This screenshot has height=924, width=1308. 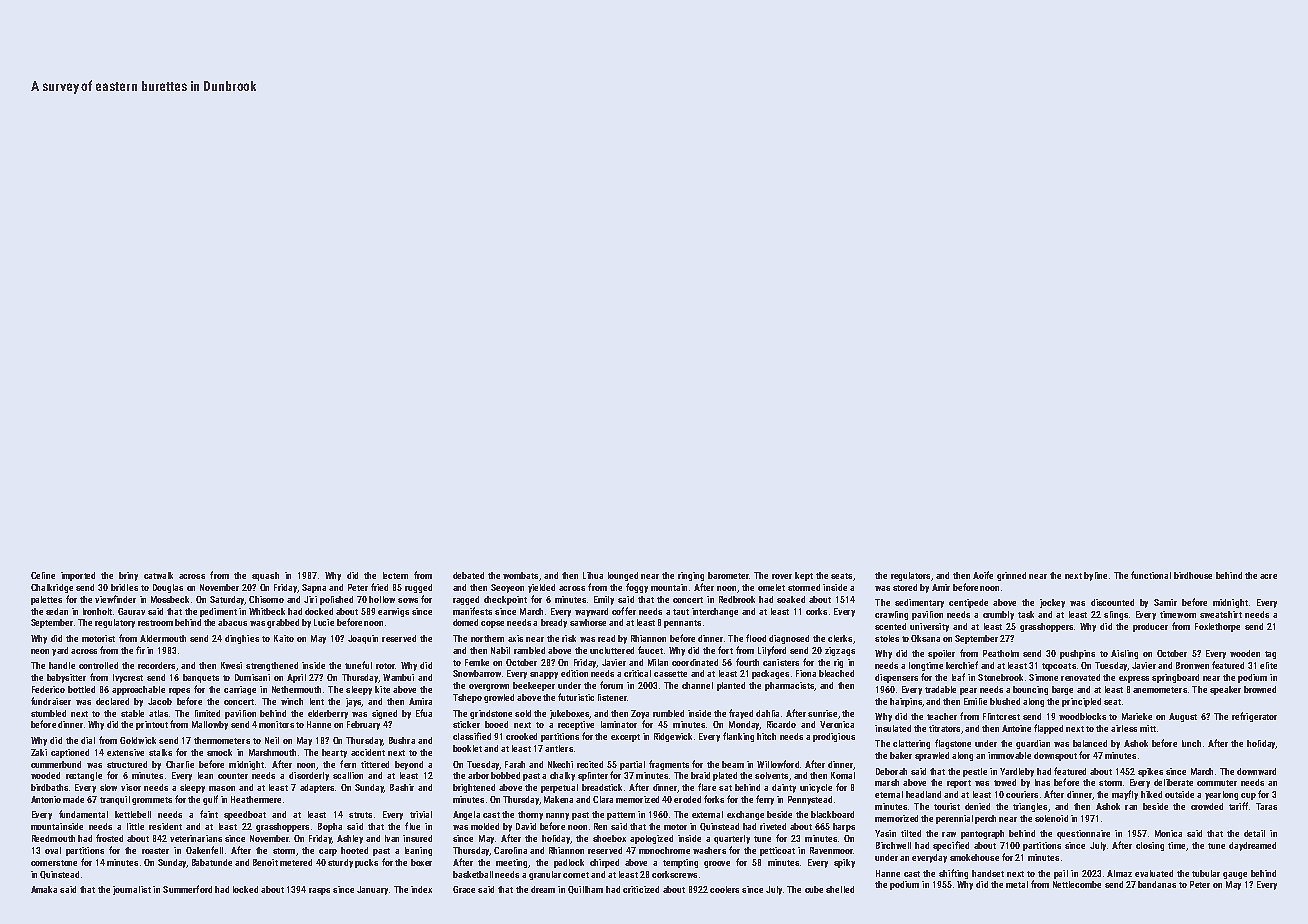 What do you see at coordinates (168, 588) in the screenshot?
I see `Douglas` at bounding box center [168, 588].
